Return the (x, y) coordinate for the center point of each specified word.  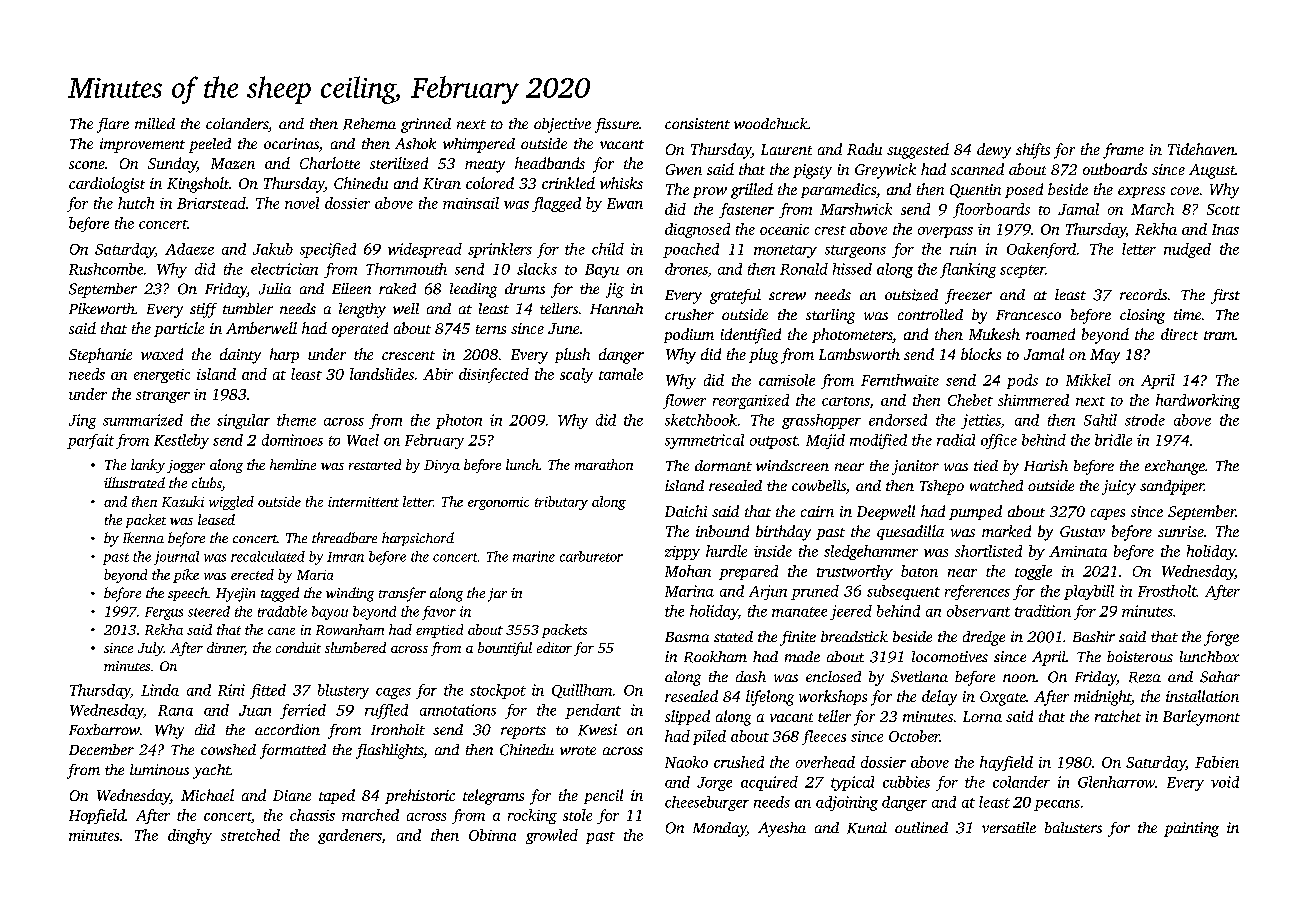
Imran (345, 557)
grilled (752, 191)
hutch (136, 203)
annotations (458, 710)
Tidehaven (1201, 149)
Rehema (369, 124)
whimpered (479, 145)
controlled (930, 314)
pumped (975, 512)
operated (360, 329)
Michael (207, 795)
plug (763, 356)
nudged (1187, 250)
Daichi (686, 511)
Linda (160, 690)
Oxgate (1003, 698)
